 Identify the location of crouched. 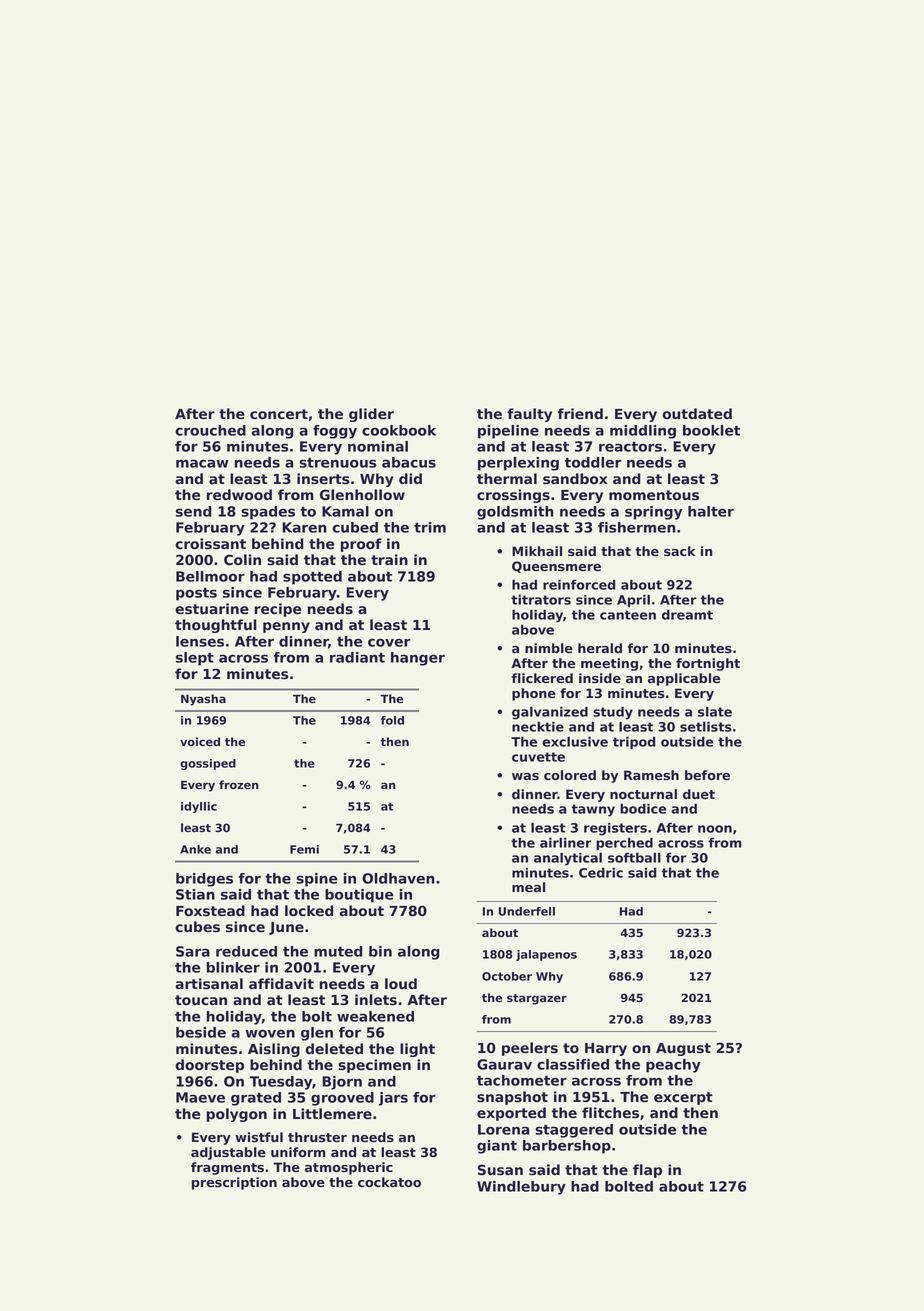
(210, 430).
